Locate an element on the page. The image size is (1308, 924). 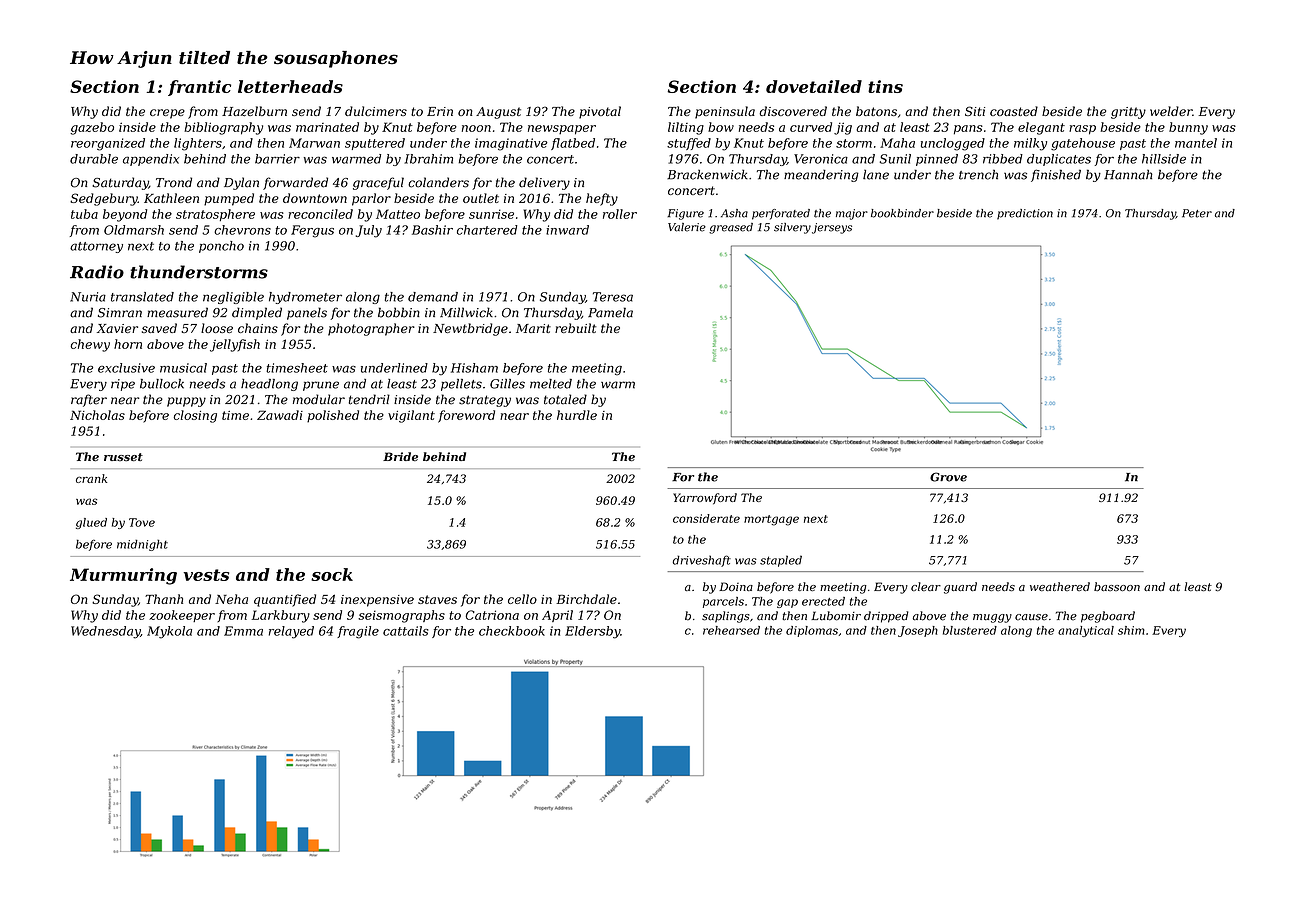
Simran is located at coordinates (120, 313).
